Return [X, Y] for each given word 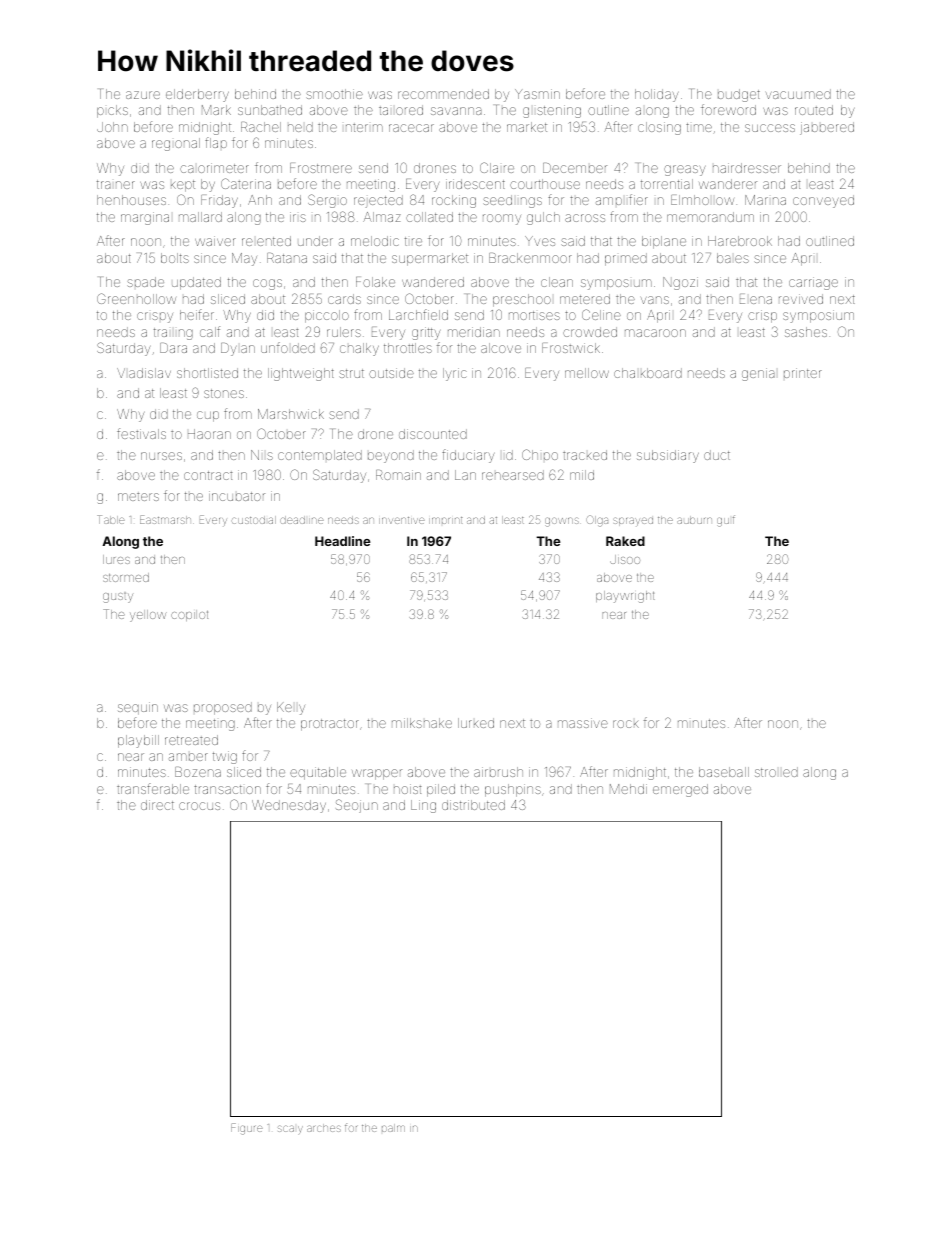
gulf [726, 521]
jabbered [827, 128]
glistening [552, 111]
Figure [247, 1129]
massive [583, 723]
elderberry [197, 95]
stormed [126, 577]
